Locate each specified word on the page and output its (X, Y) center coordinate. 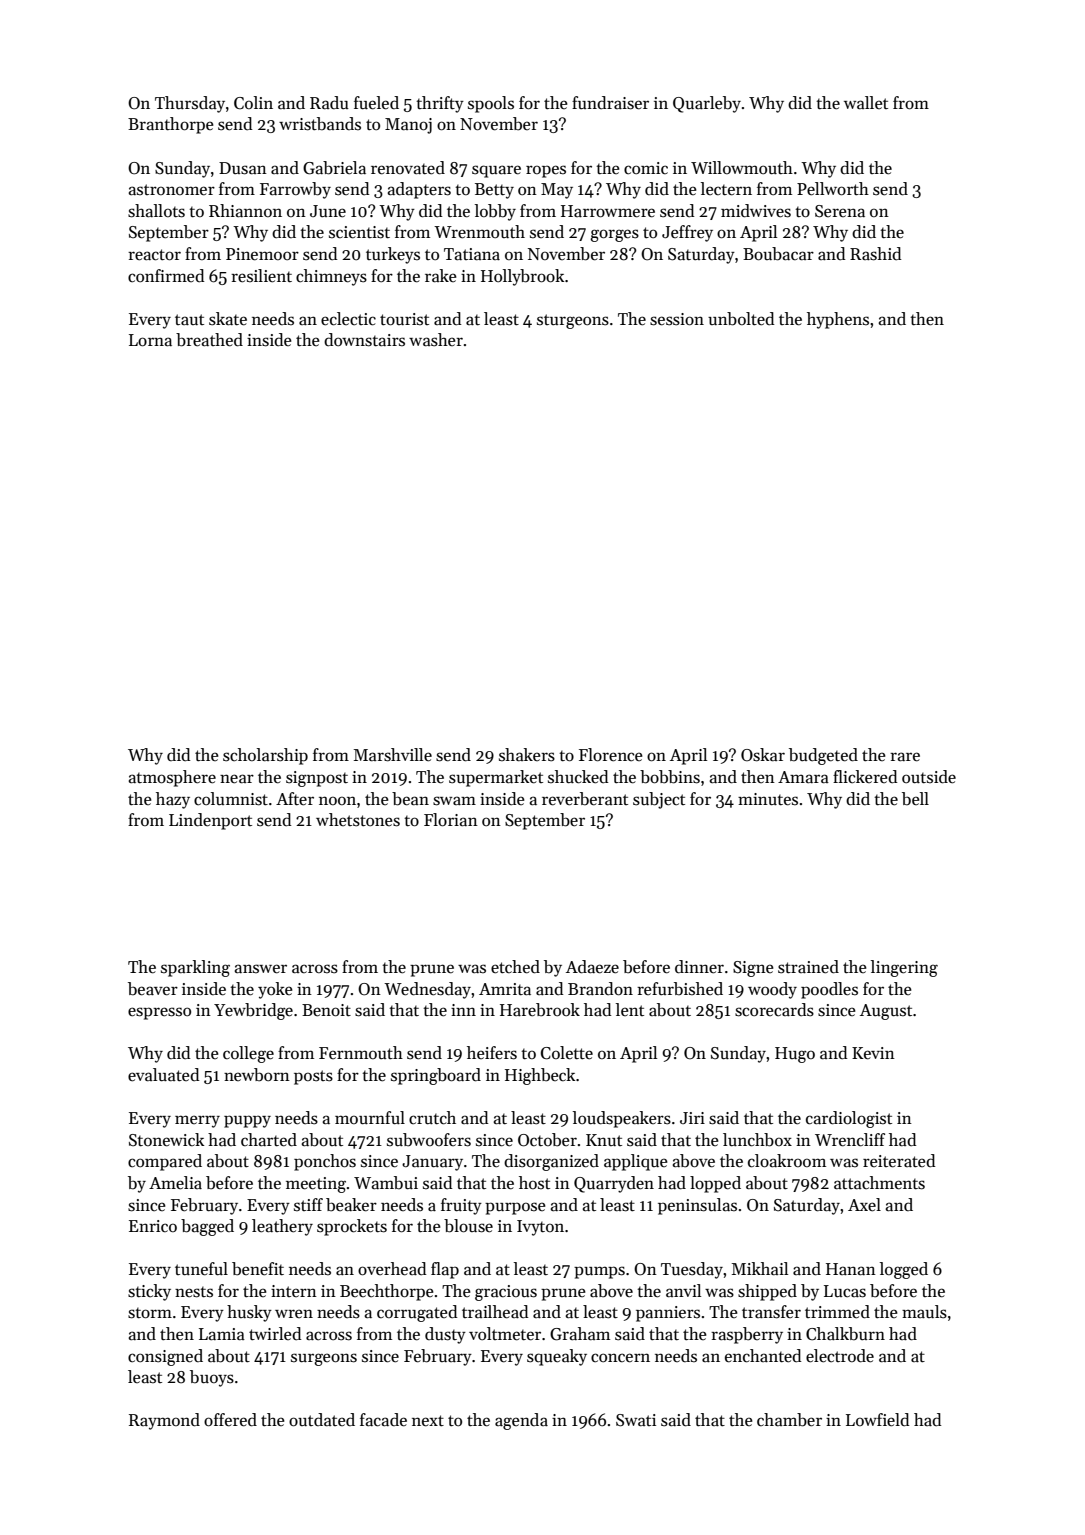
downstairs (364, 340)
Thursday (190, 104)
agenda (521, 1421)
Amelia (175, 1183)
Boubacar (778, 254)
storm (150, 1313)
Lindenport (210, 821)
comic (646, 168)
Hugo (795, 1055)
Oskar (763, 755)
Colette (567, 1053)
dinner (699, 967)
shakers (527, 755)
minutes (768, 799)
